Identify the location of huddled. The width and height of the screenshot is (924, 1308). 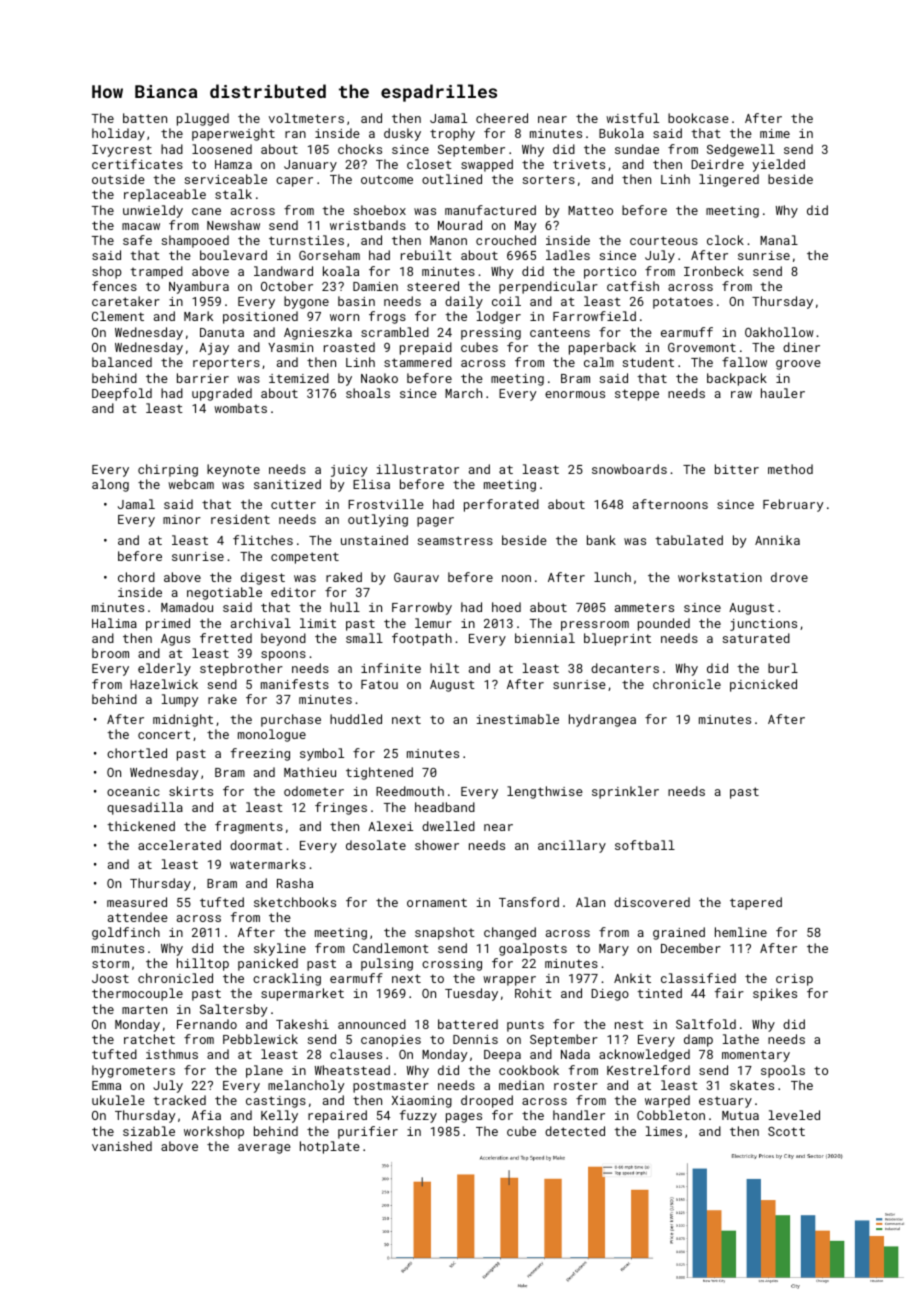
(356, 719).
